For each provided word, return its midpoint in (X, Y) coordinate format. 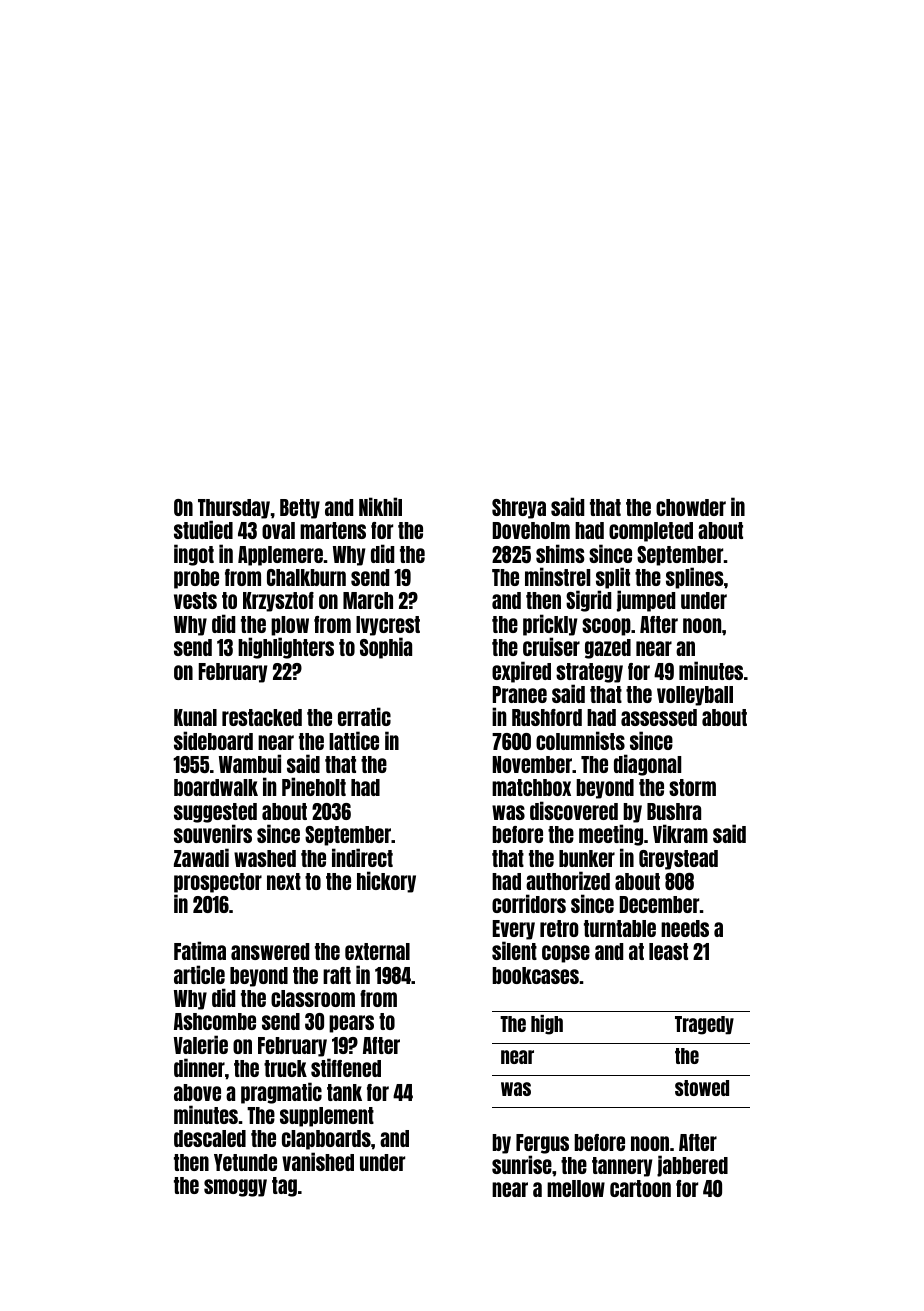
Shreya (519, 509)
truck (285, 1068)
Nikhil (380, 506)
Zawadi (201, 857)
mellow (576, 1188)
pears (351, 1024)
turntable (620, 928)
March (368, 600)
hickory (386, 882)
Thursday (234, 509)
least (668, 951)
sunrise (522, 1164)
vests (195, 600)
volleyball (695, 696)
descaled (210, 1138)
